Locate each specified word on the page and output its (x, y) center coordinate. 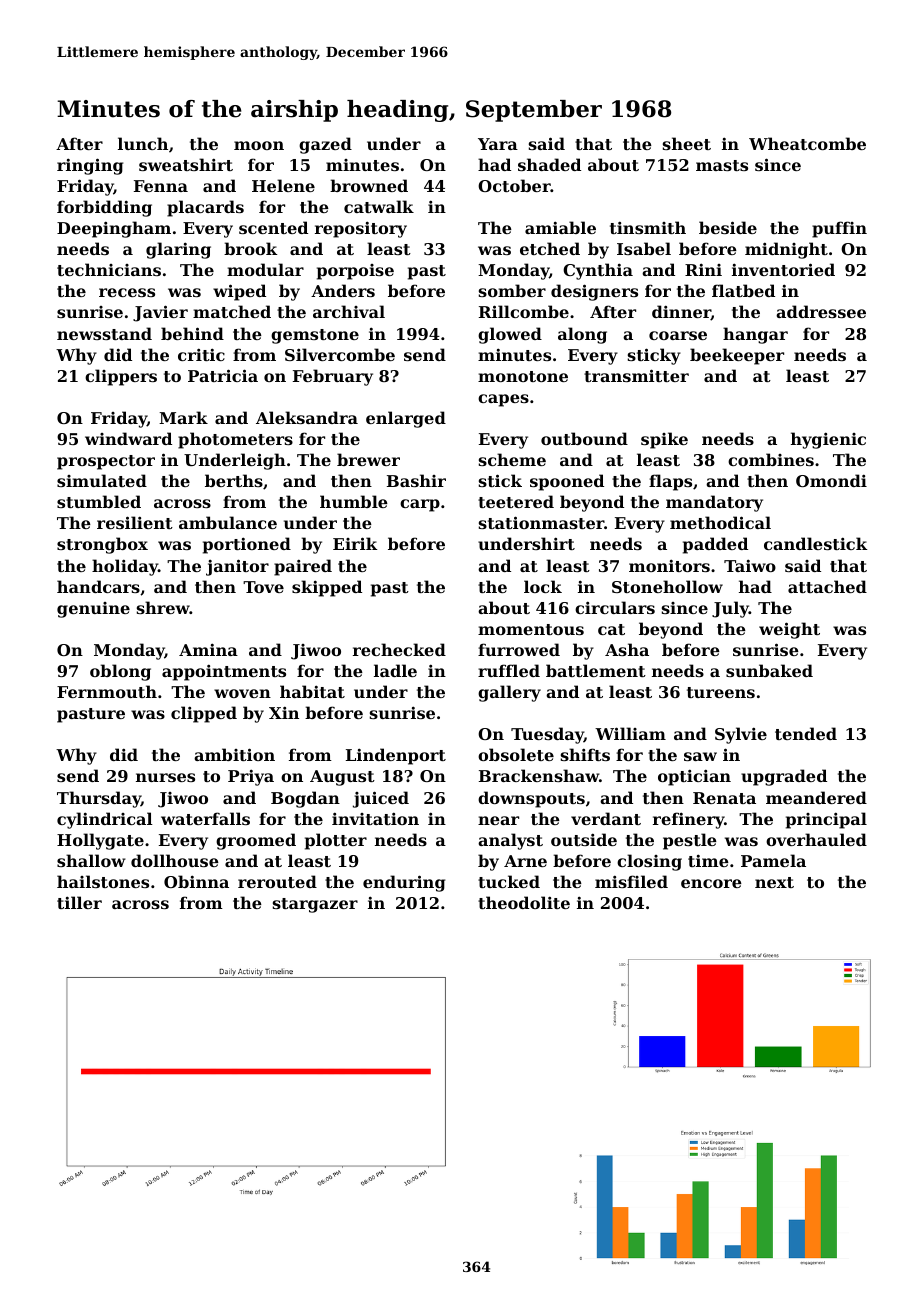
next (774, 882)
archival (349, 311)
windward (128, 438)
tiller (79, 902)
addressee (821, 311)
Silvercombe (340, 354)
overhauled (816, 839)
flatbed (743, 290)
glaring (178, 250)
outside (584, 839)
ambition (234, 754)
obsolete (516, 754)
